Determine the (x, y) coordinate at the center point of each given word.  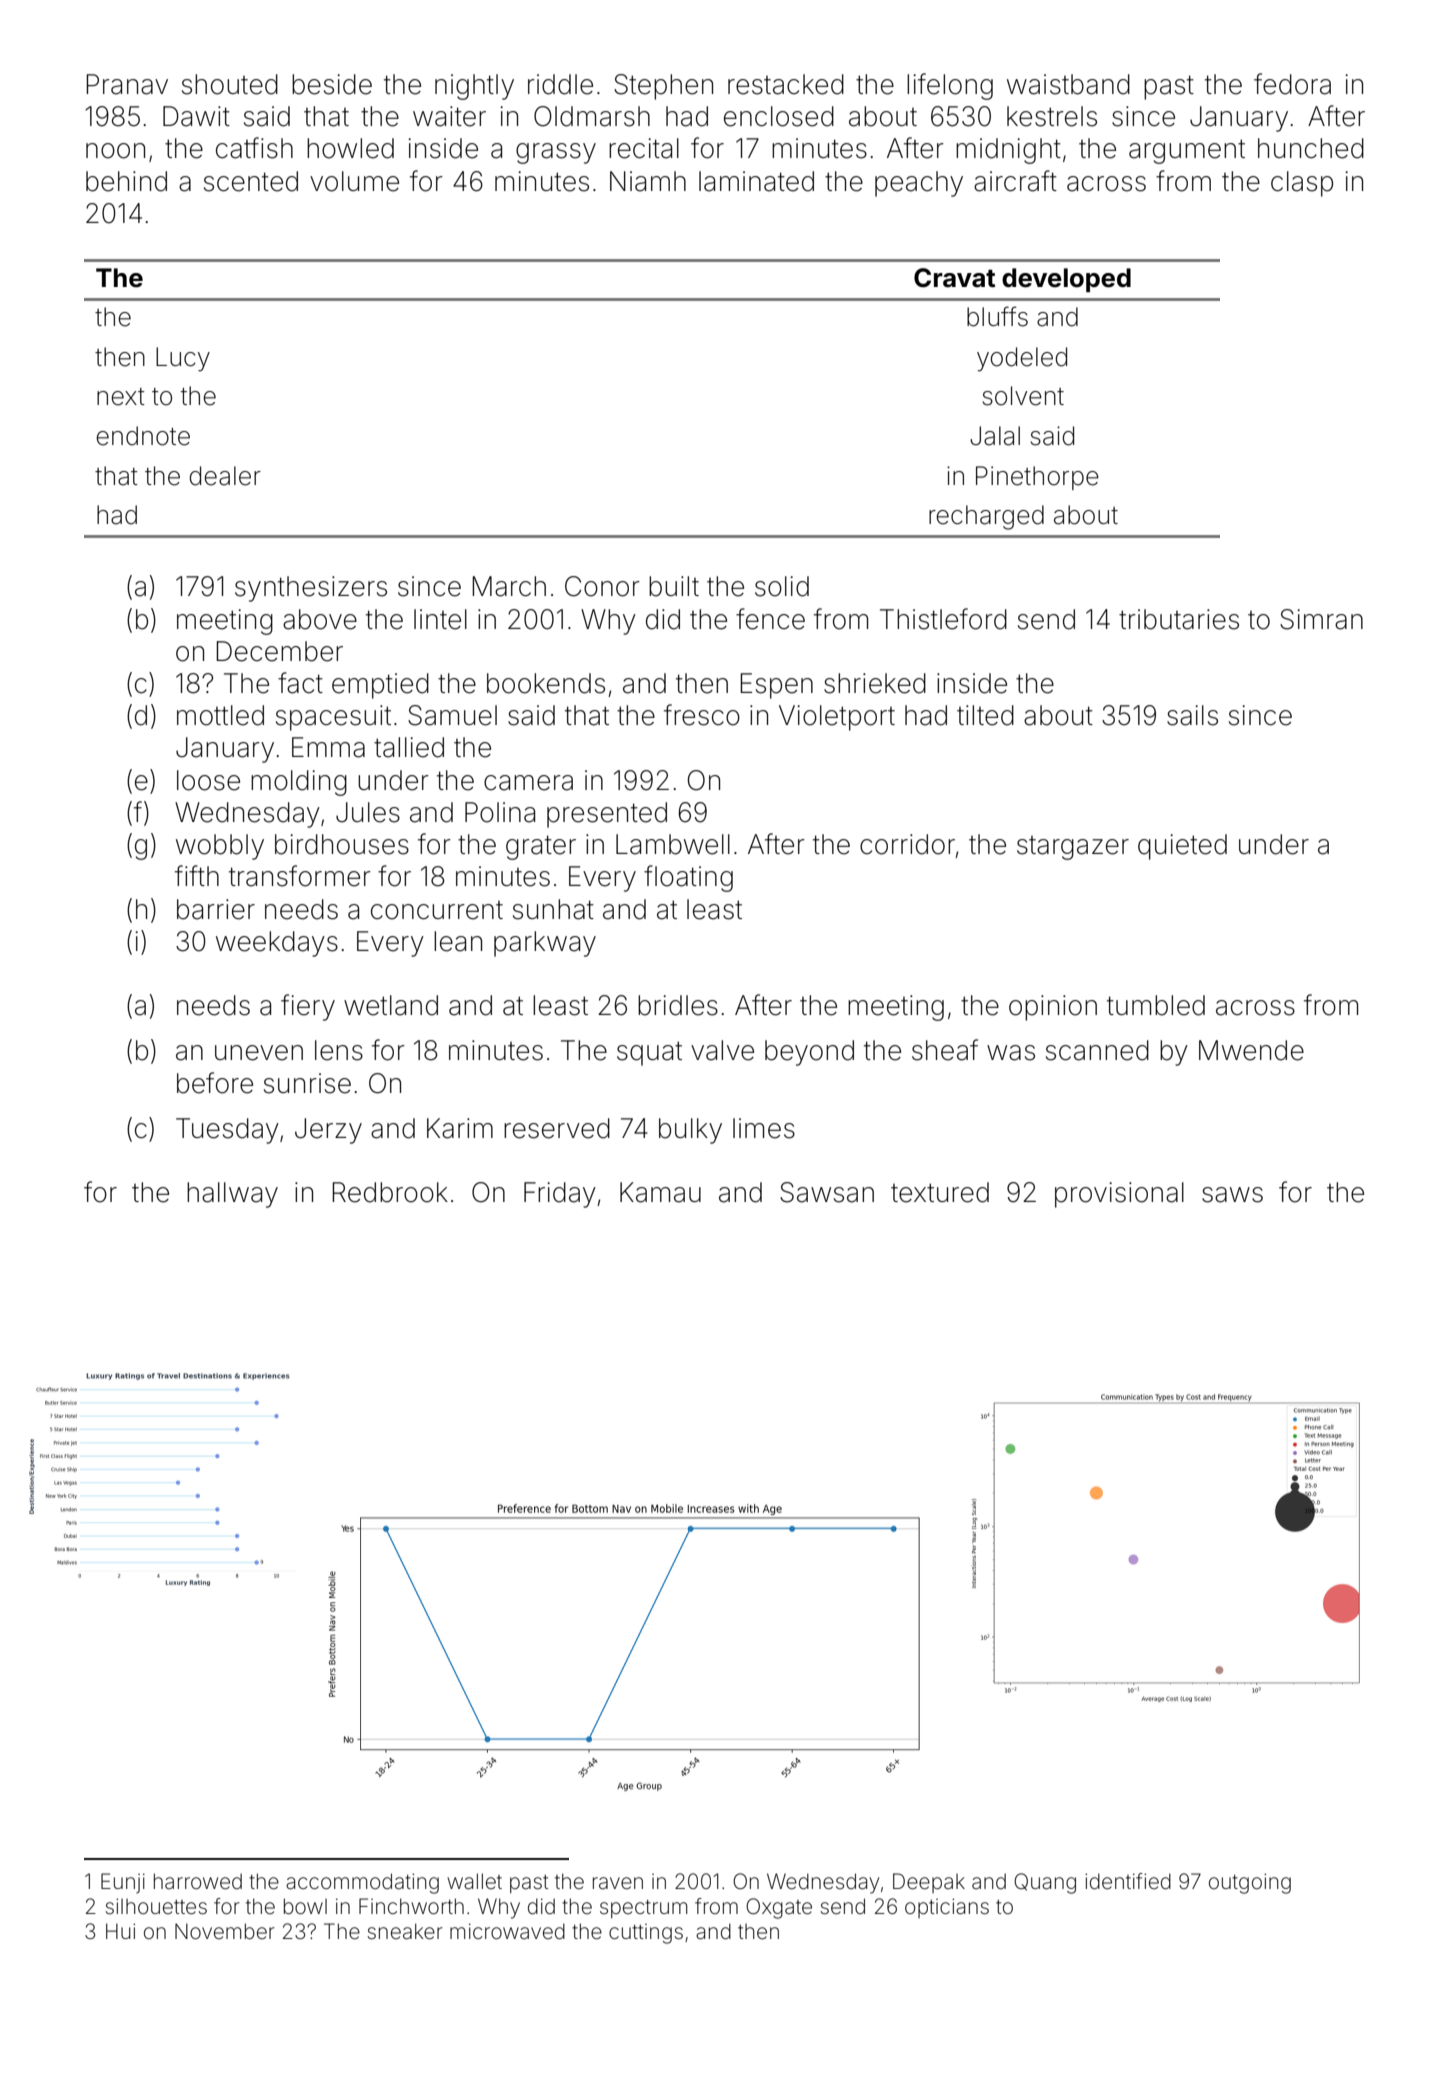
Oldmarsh (592, 116)
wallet (474, 1881)
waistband (1068, 84)
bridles (678, 1005)
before (215, 1083)
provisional (1119, 1195)
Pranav (127, 84)
